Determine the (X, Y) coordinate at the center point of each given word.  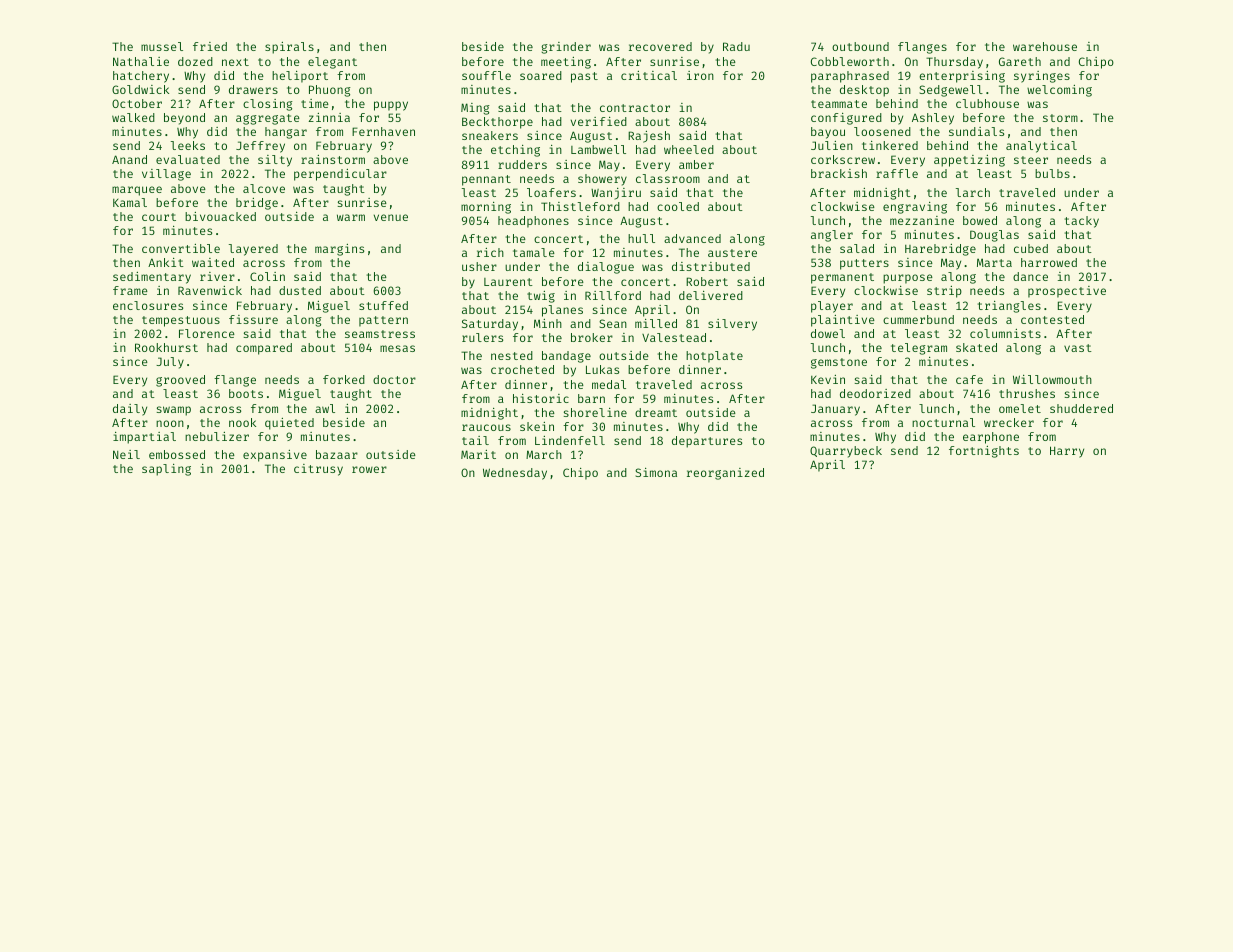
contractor (635, 108)
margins (339, 250)
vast (1078, 348)
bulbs (1052, 173)
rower (369, 469)
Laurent (508, 282)
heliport (300, 77)
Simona (656, 472)
